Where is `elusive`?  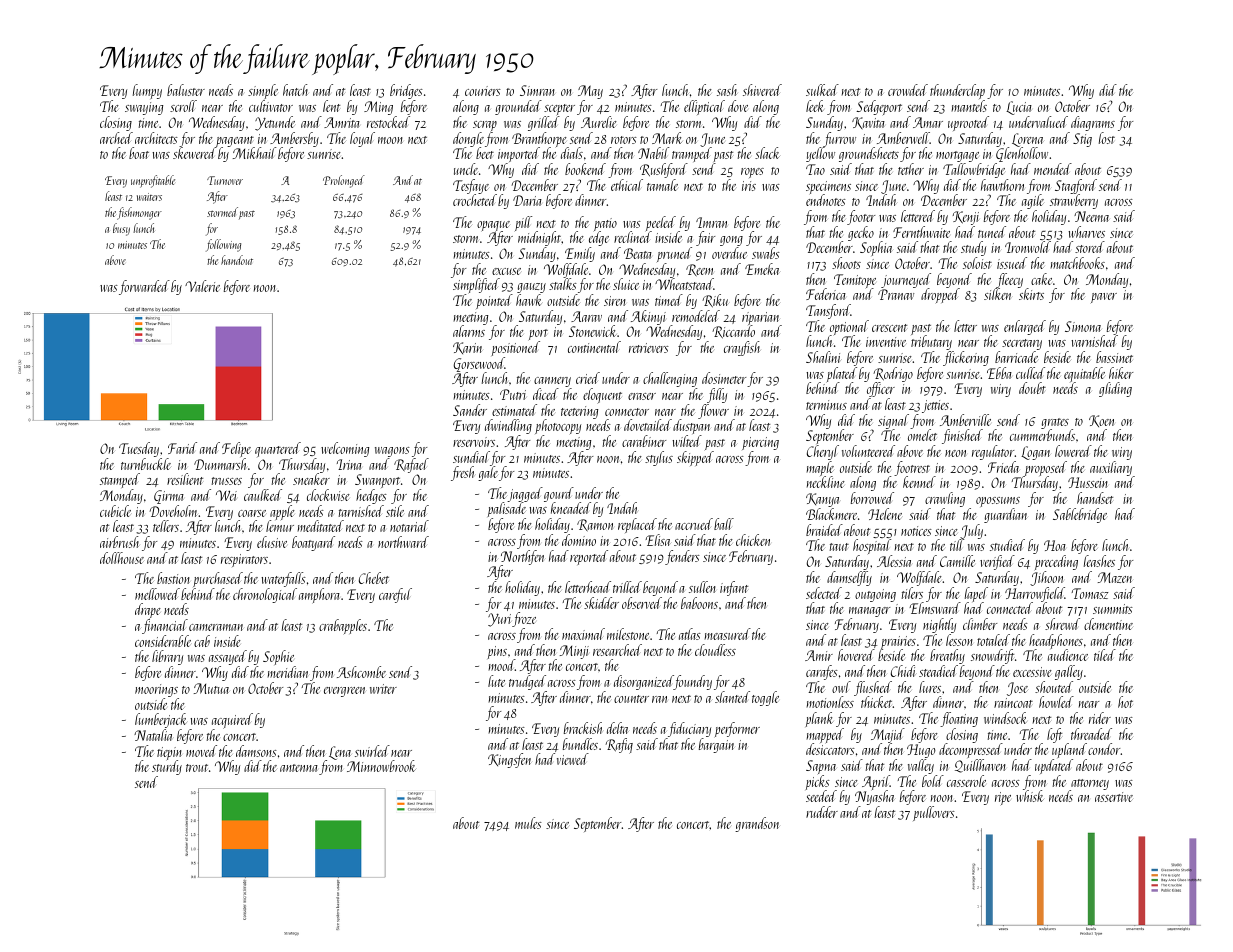
elusive is located at coordinates (272, 542).
